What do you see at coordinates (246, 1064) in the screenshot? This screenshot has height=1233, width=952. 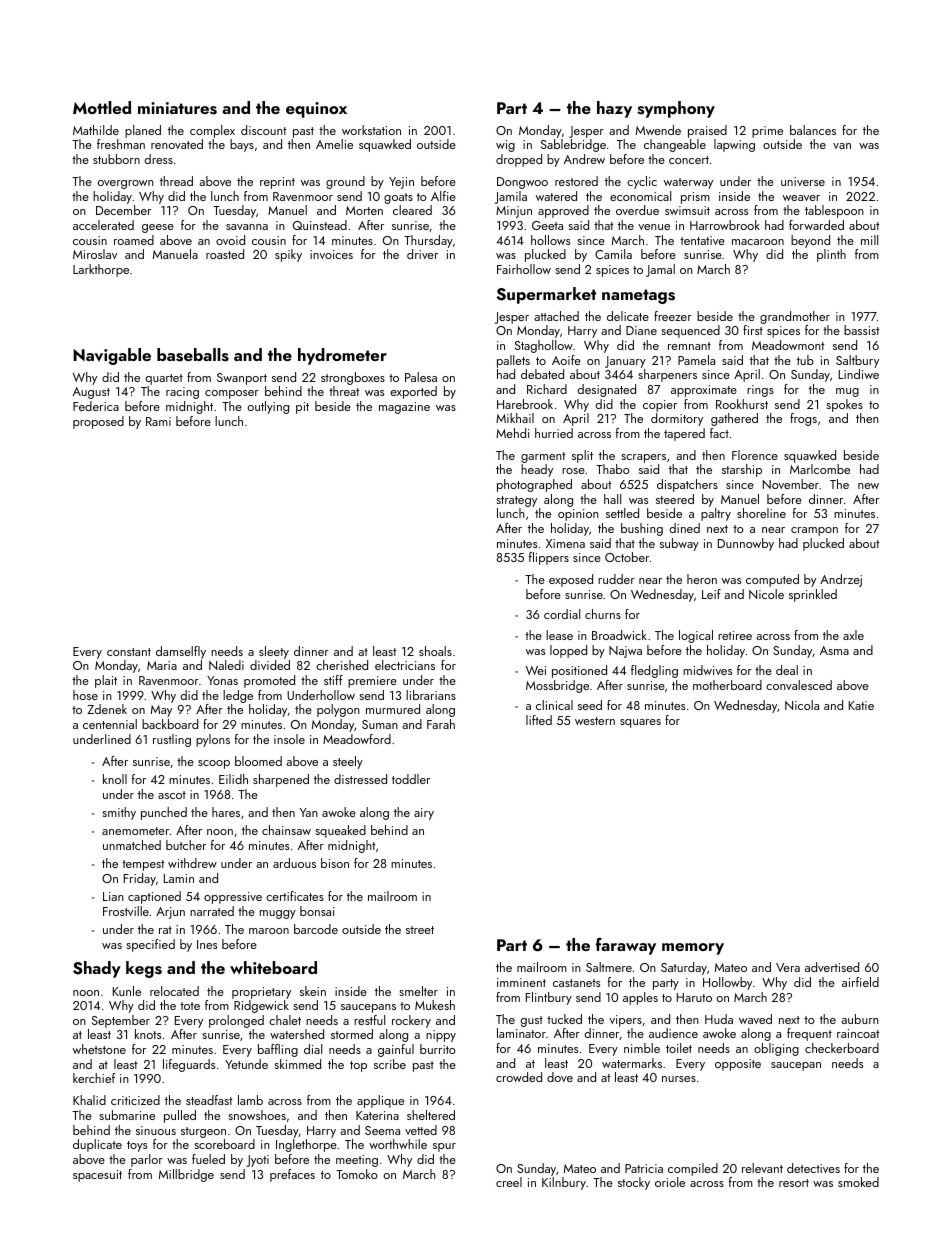 I see `Yetunde` at bounding box center [246, 1064].
